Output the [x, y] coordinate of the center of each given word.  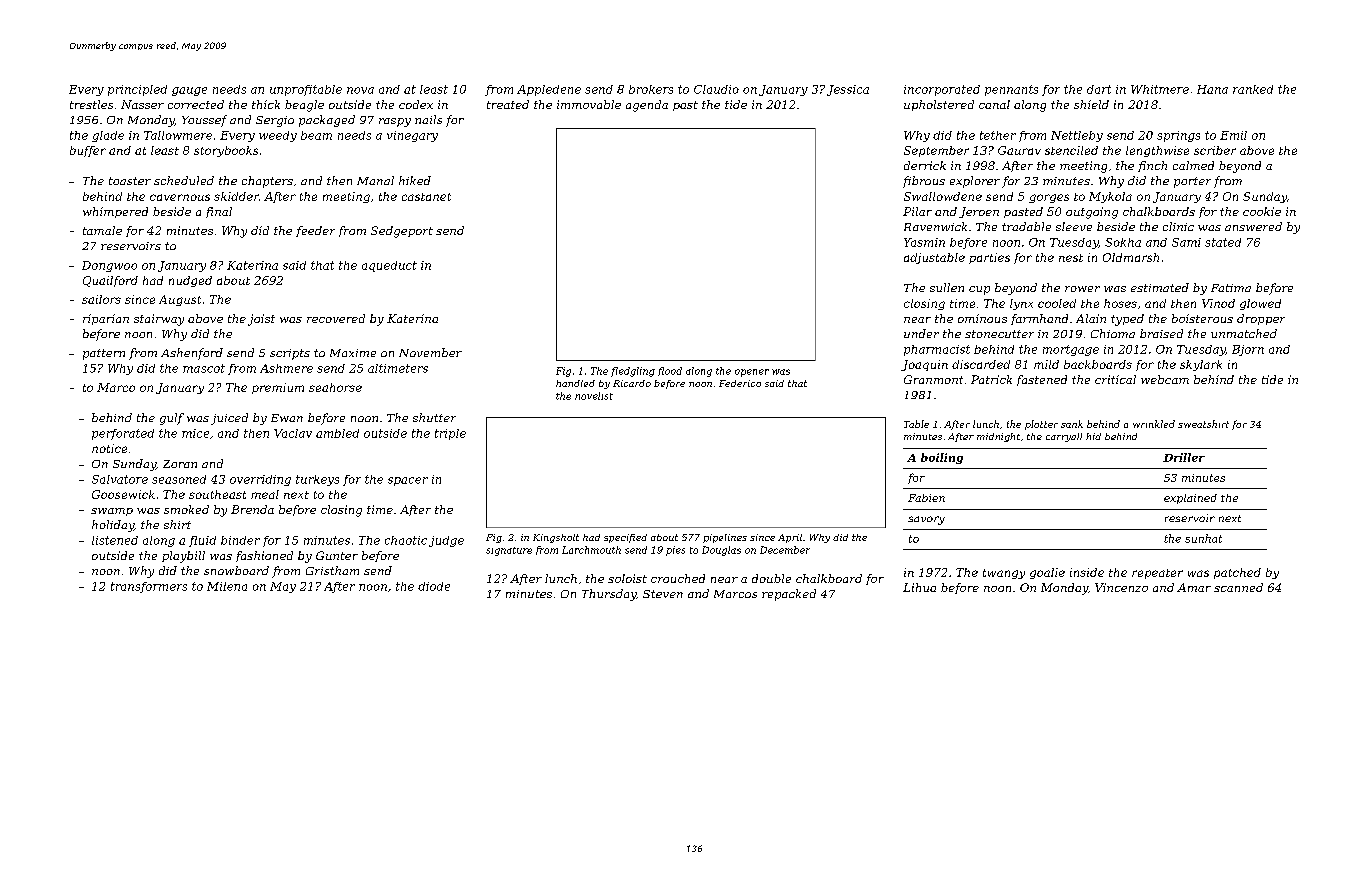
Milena [227, 586]
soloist [627, 578]
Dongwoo [109, 266]
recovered [336, 318]
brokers [651, 89]
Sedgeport [402, 232]
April [790, 538]
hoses [1120, 303]
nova [360, 90]
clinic [1178, 226]
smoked [186, 509]
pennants [1011, 90]
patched [1237, 573]
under [921, 333]
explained [1190, 499]
